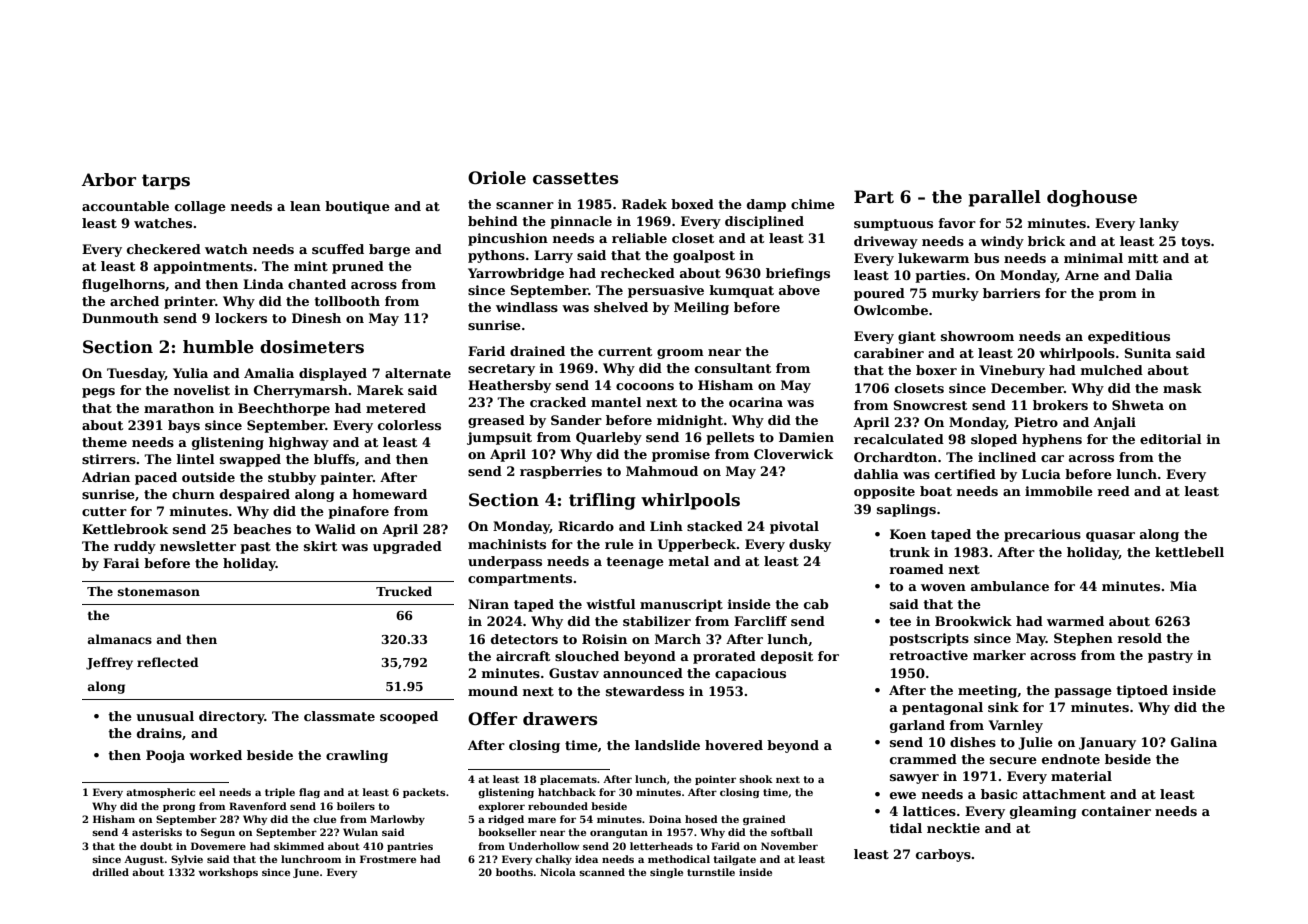  I want to click on humble, so click(218, 347).
